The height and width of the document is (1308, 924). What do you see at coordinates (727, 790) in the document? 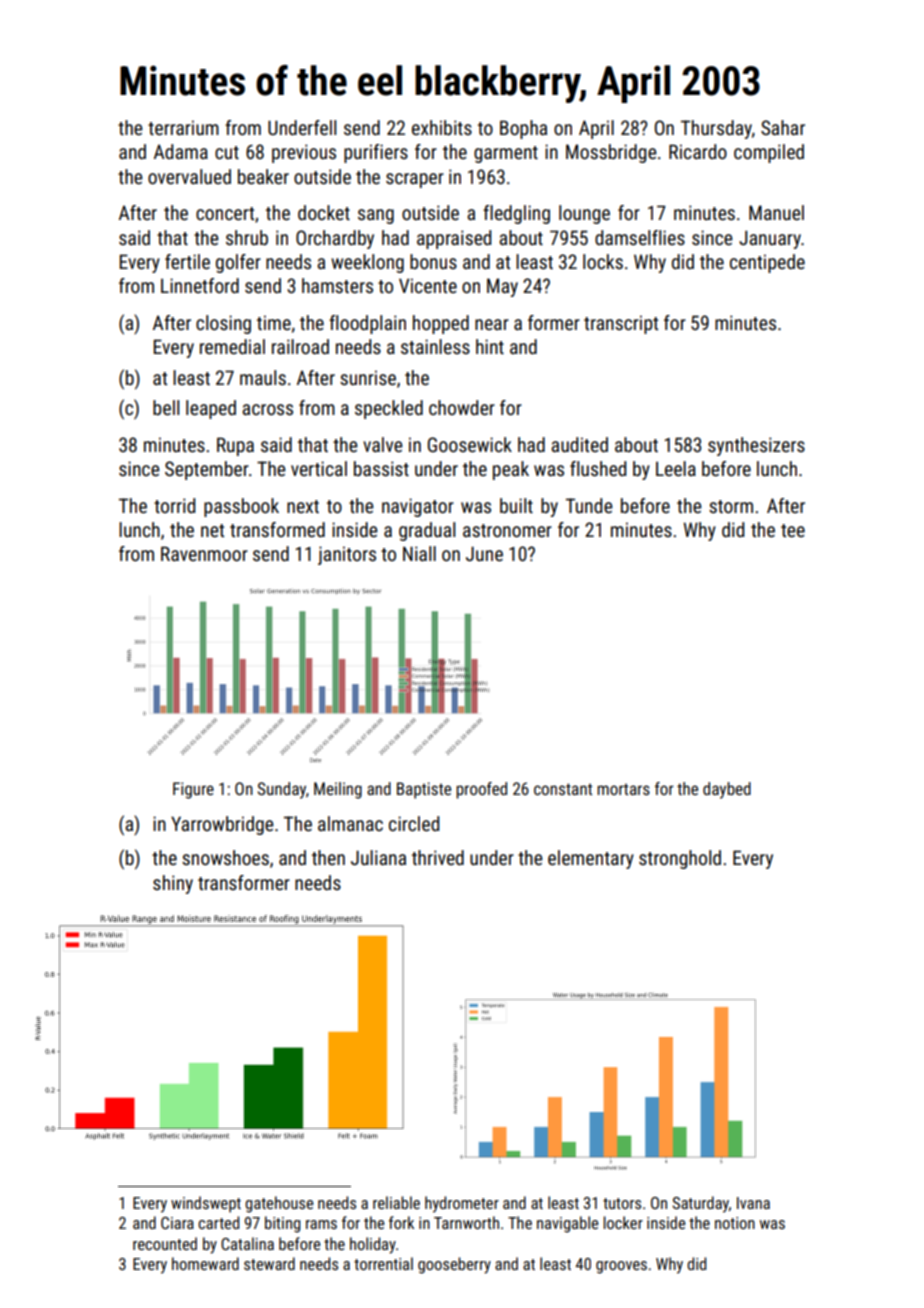
I see `daybed` at bounding box center [727, 790].
